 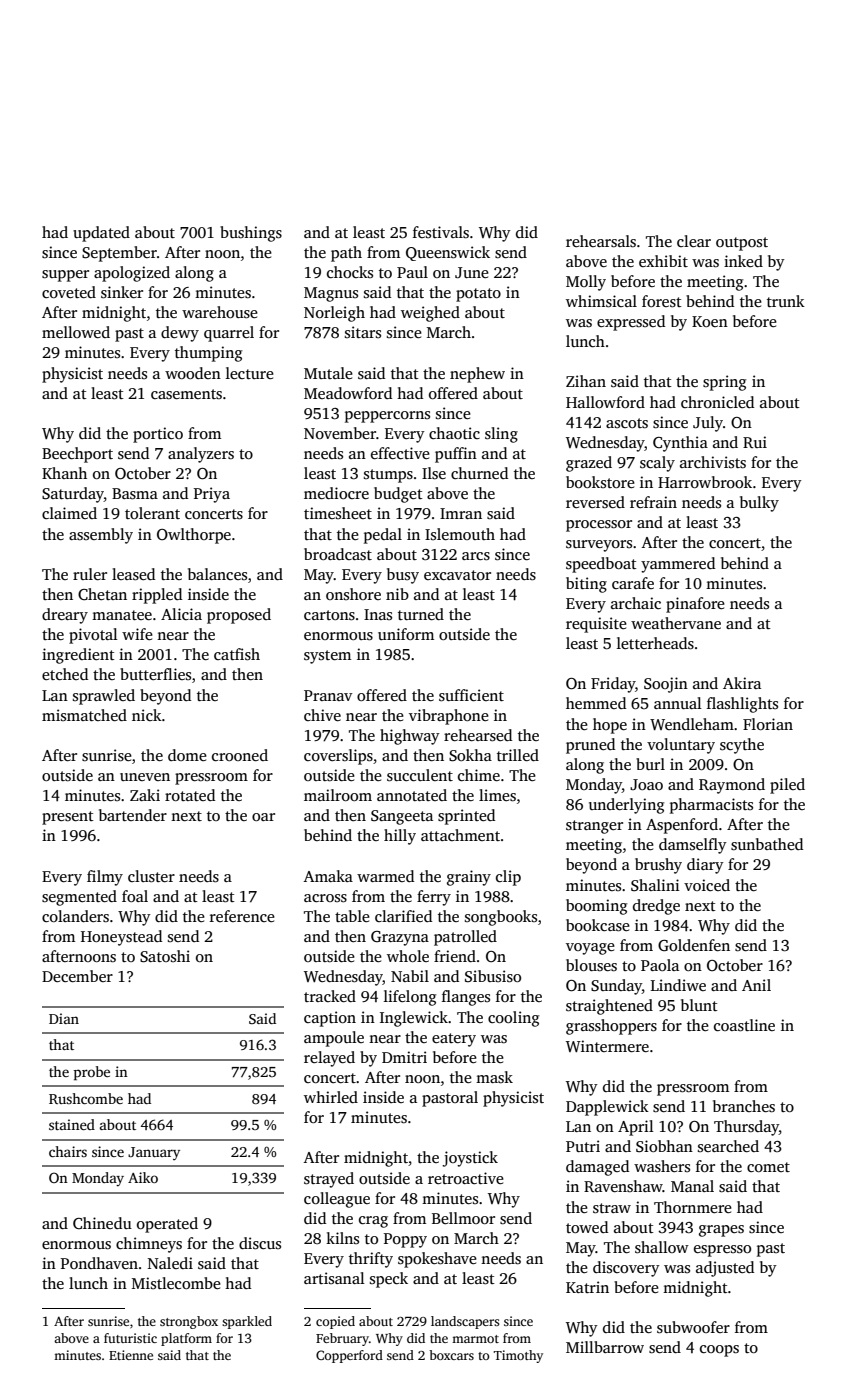 I want to click on relayed, so click(x=329, y=1059).
